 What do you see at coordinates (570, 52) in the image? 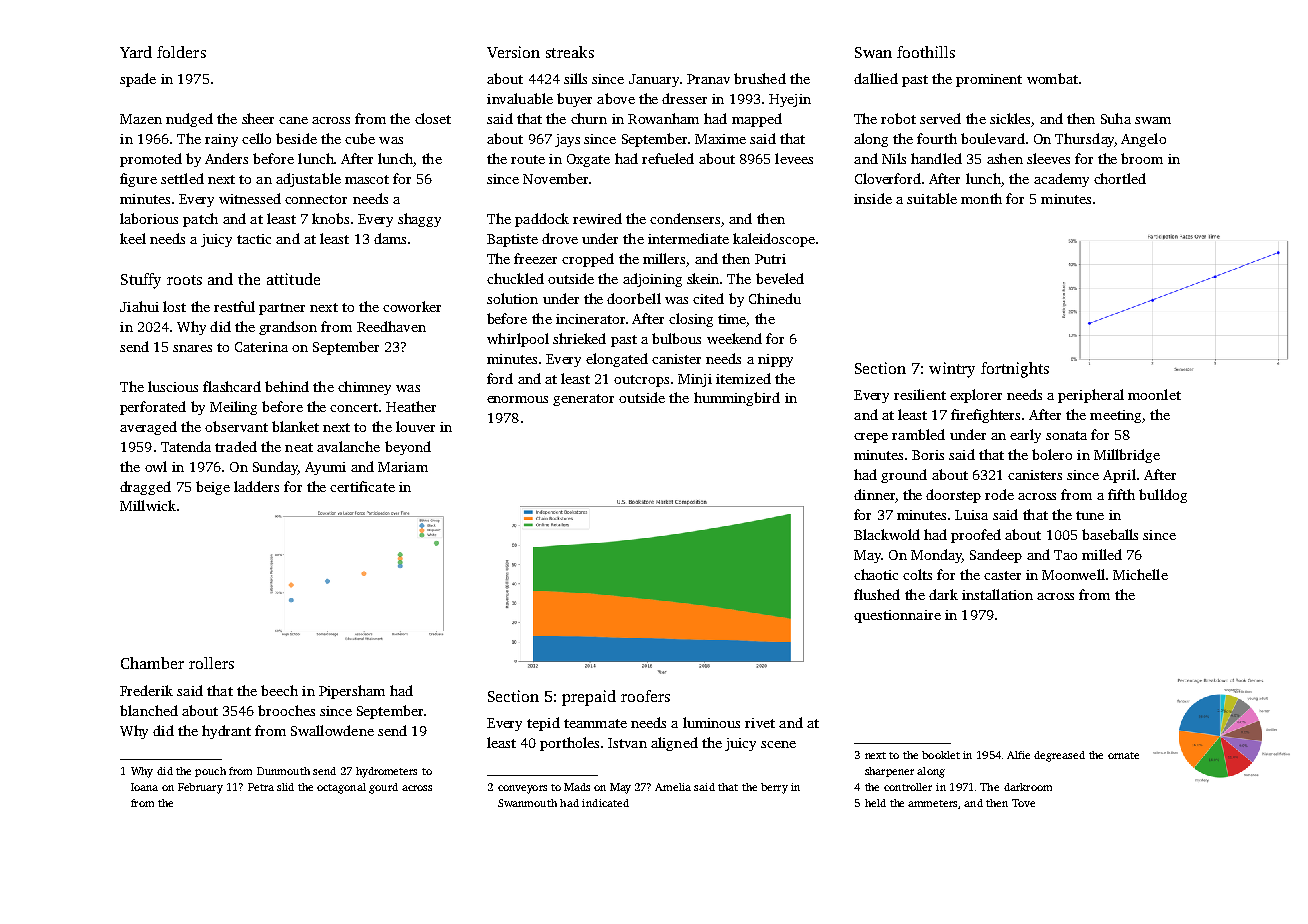
I see `streaks` at bounding box center [570, 52].
